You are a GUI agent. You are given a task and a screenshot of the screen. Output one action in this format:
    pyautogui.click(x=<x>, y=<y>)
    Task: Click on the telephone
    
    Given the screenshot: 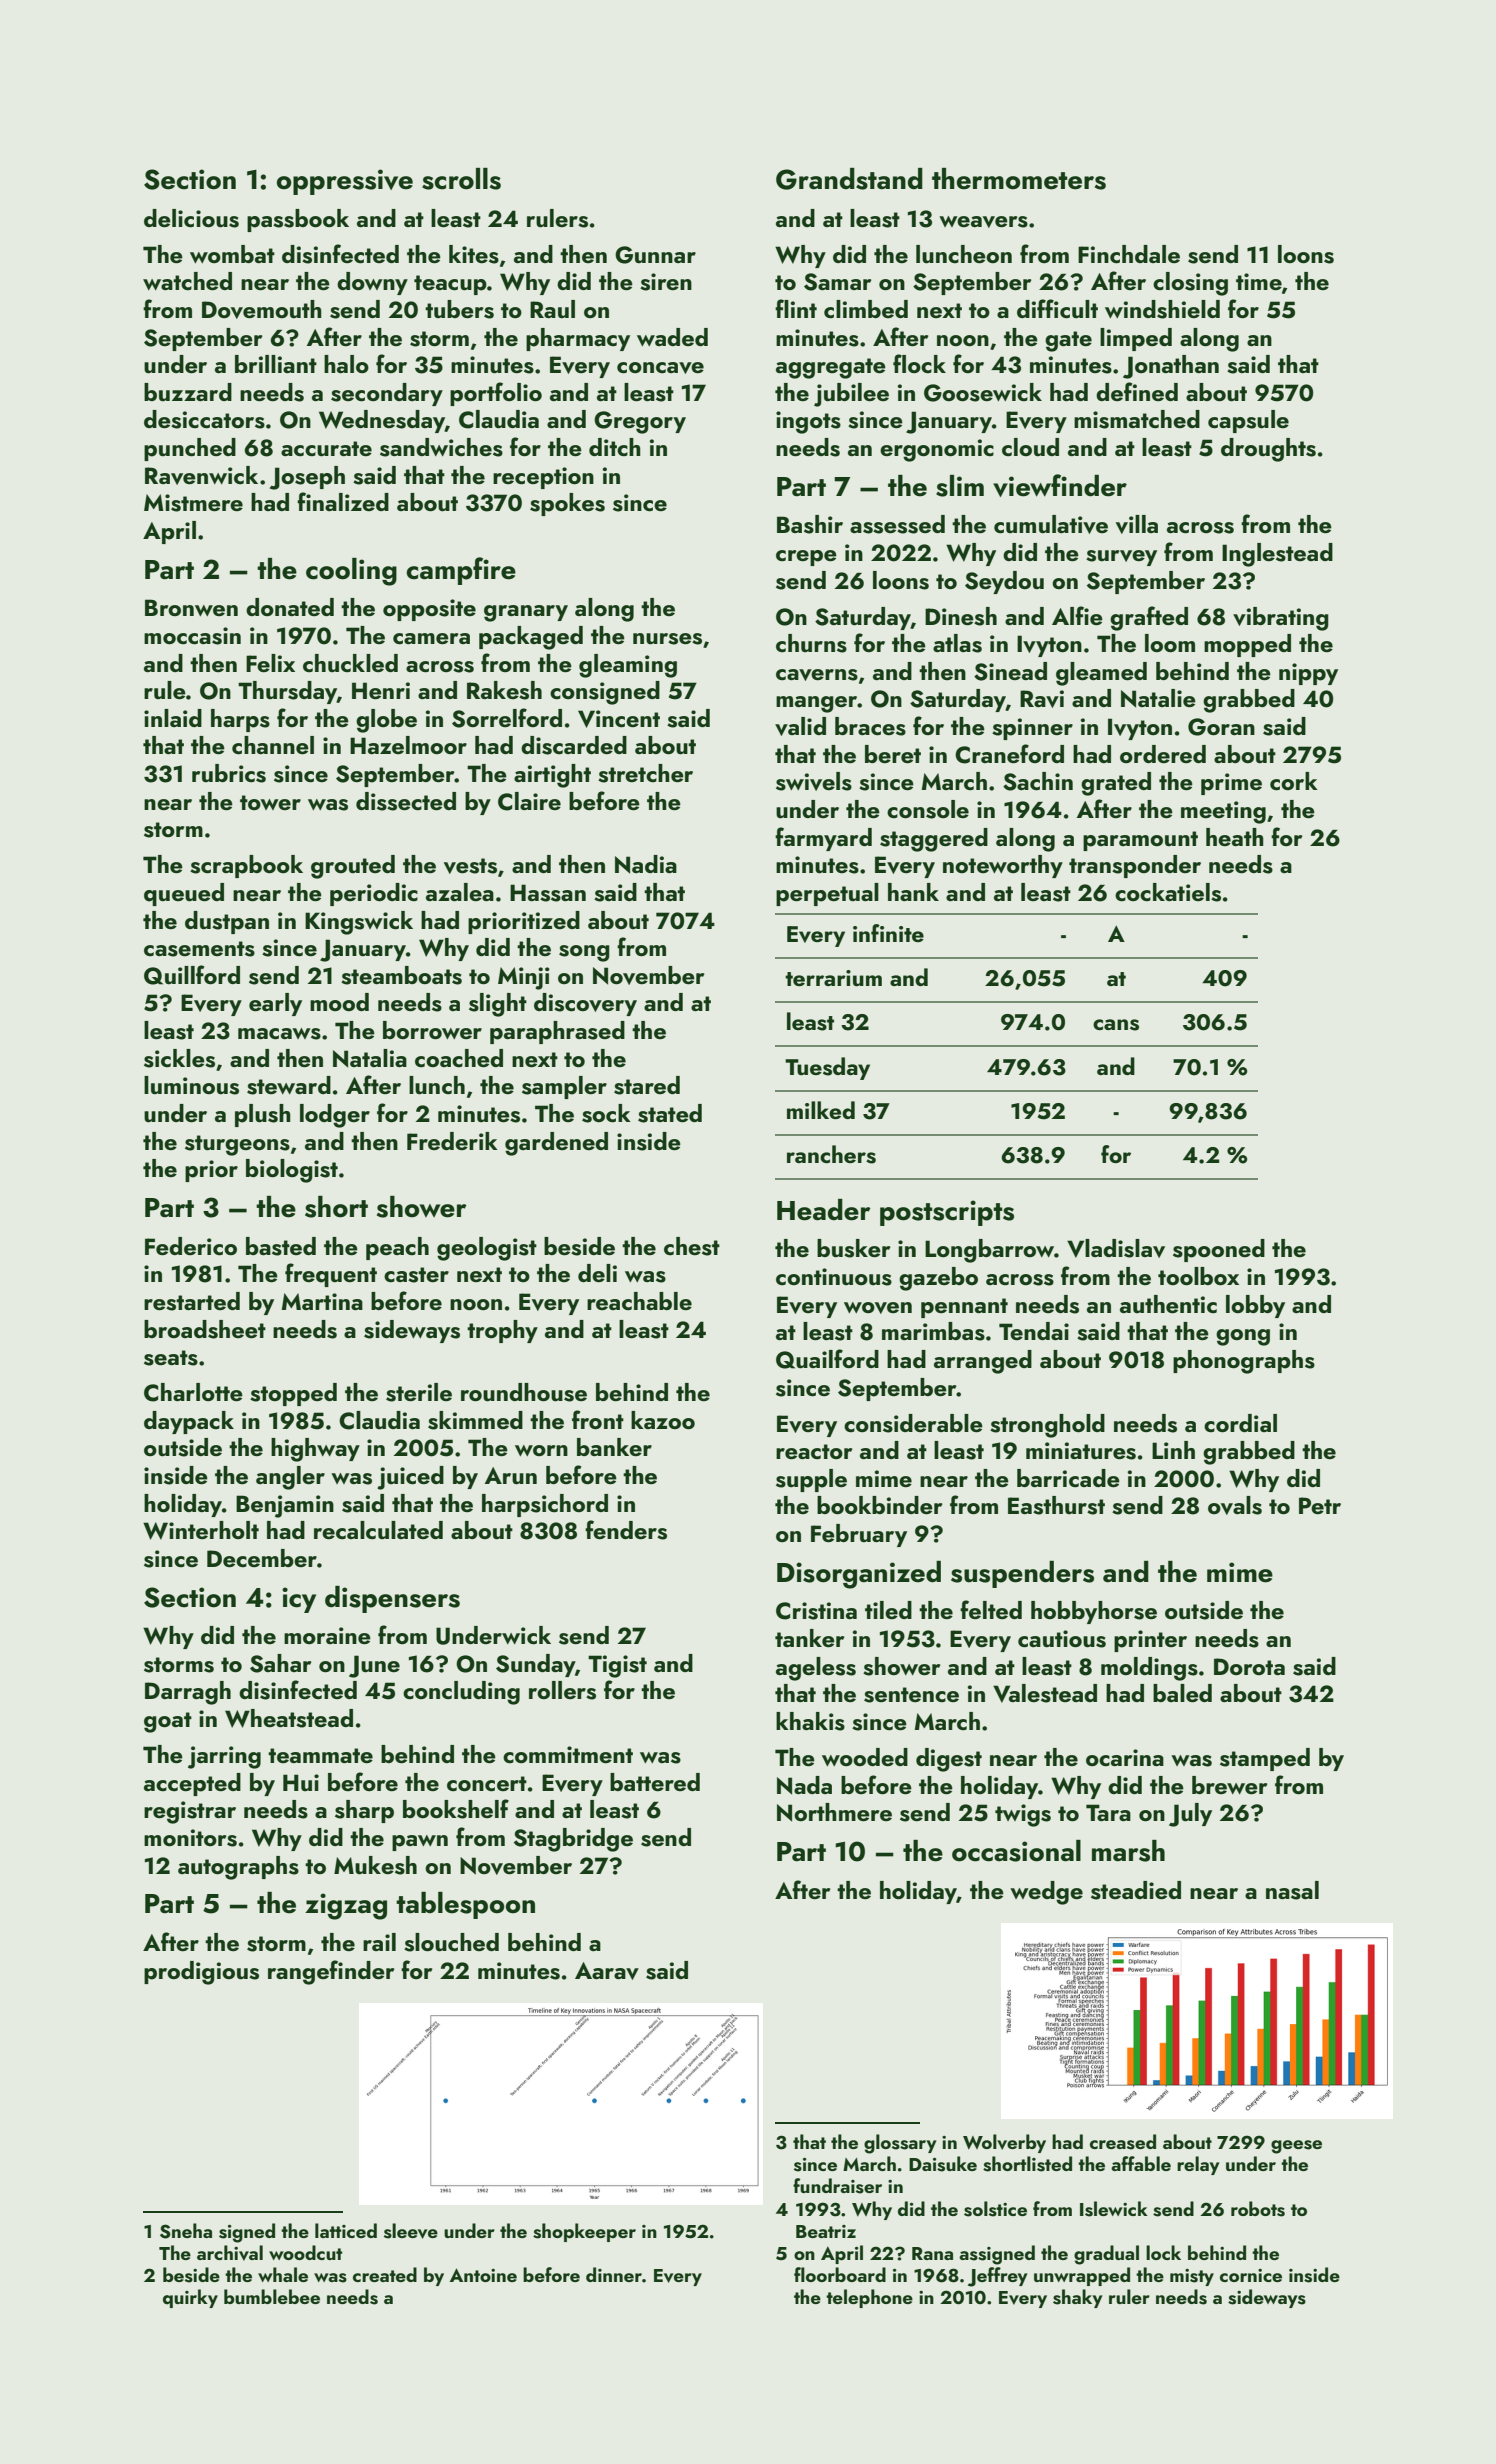 What is the action you would take?
    pyautogui.click(x=869, y=2298)
